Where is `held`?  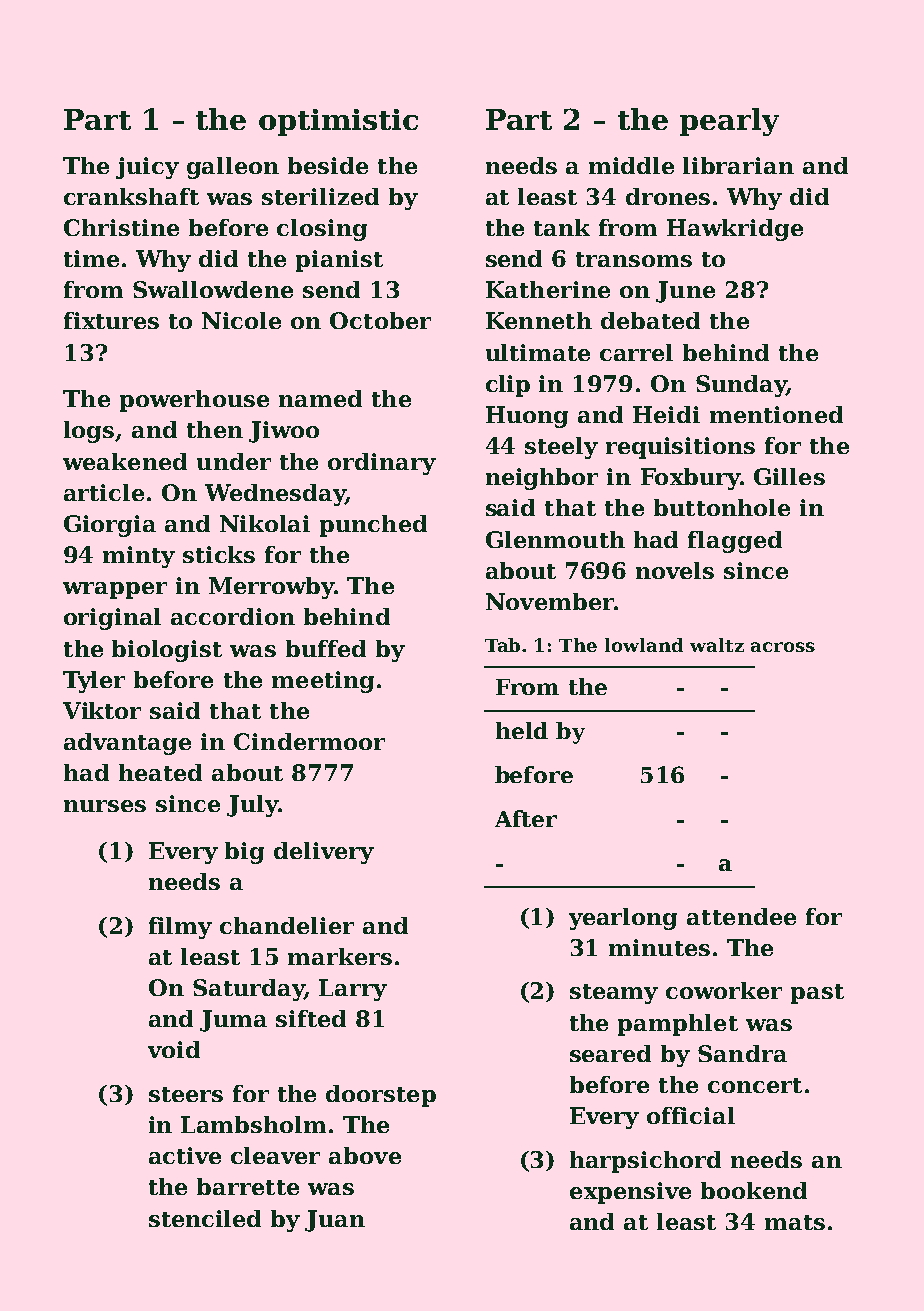 held is located at coordinates (522, 730).
